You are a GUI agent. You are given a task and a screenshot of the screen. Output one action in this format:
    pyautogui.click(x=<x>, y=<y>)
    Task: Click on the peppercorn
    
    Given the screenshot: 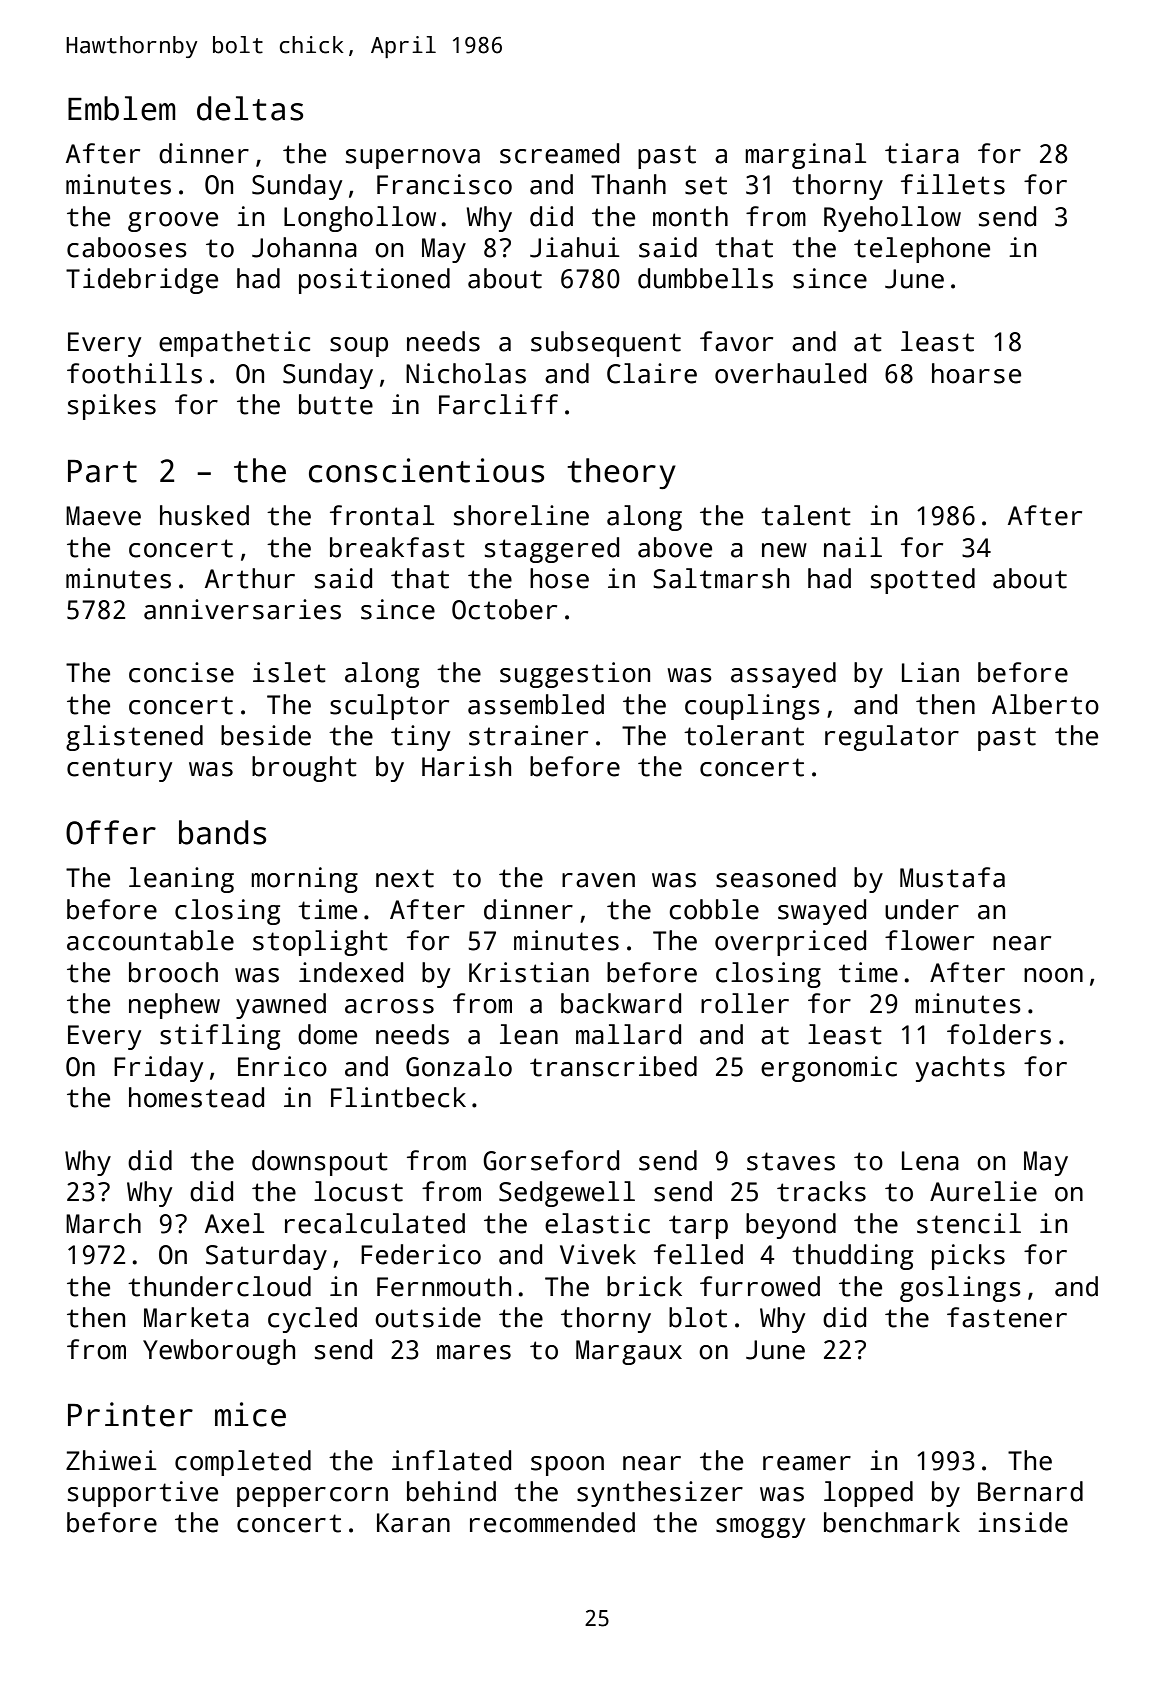 What is the action you would take?
    pyautogui.click(x=312, y=1497)
